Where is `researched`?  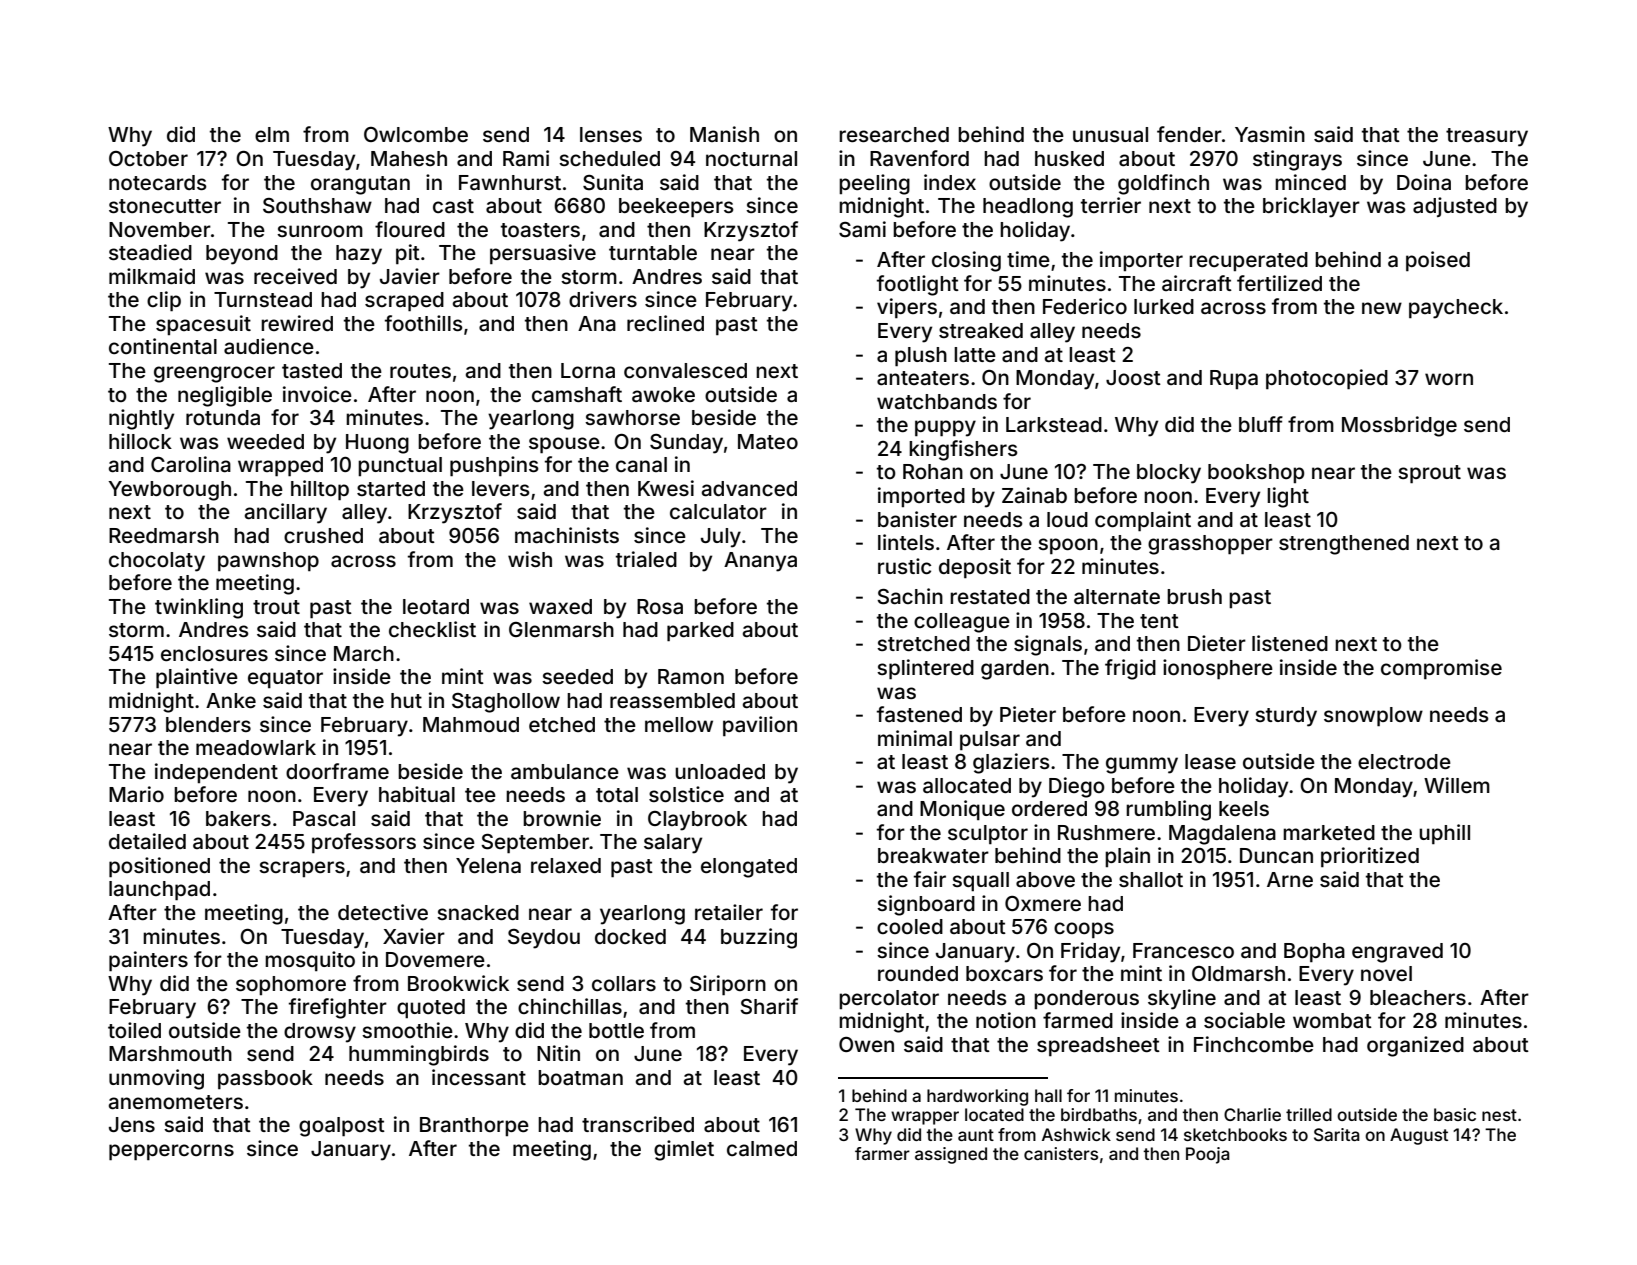 researched is located at coordinates (894, 134).
